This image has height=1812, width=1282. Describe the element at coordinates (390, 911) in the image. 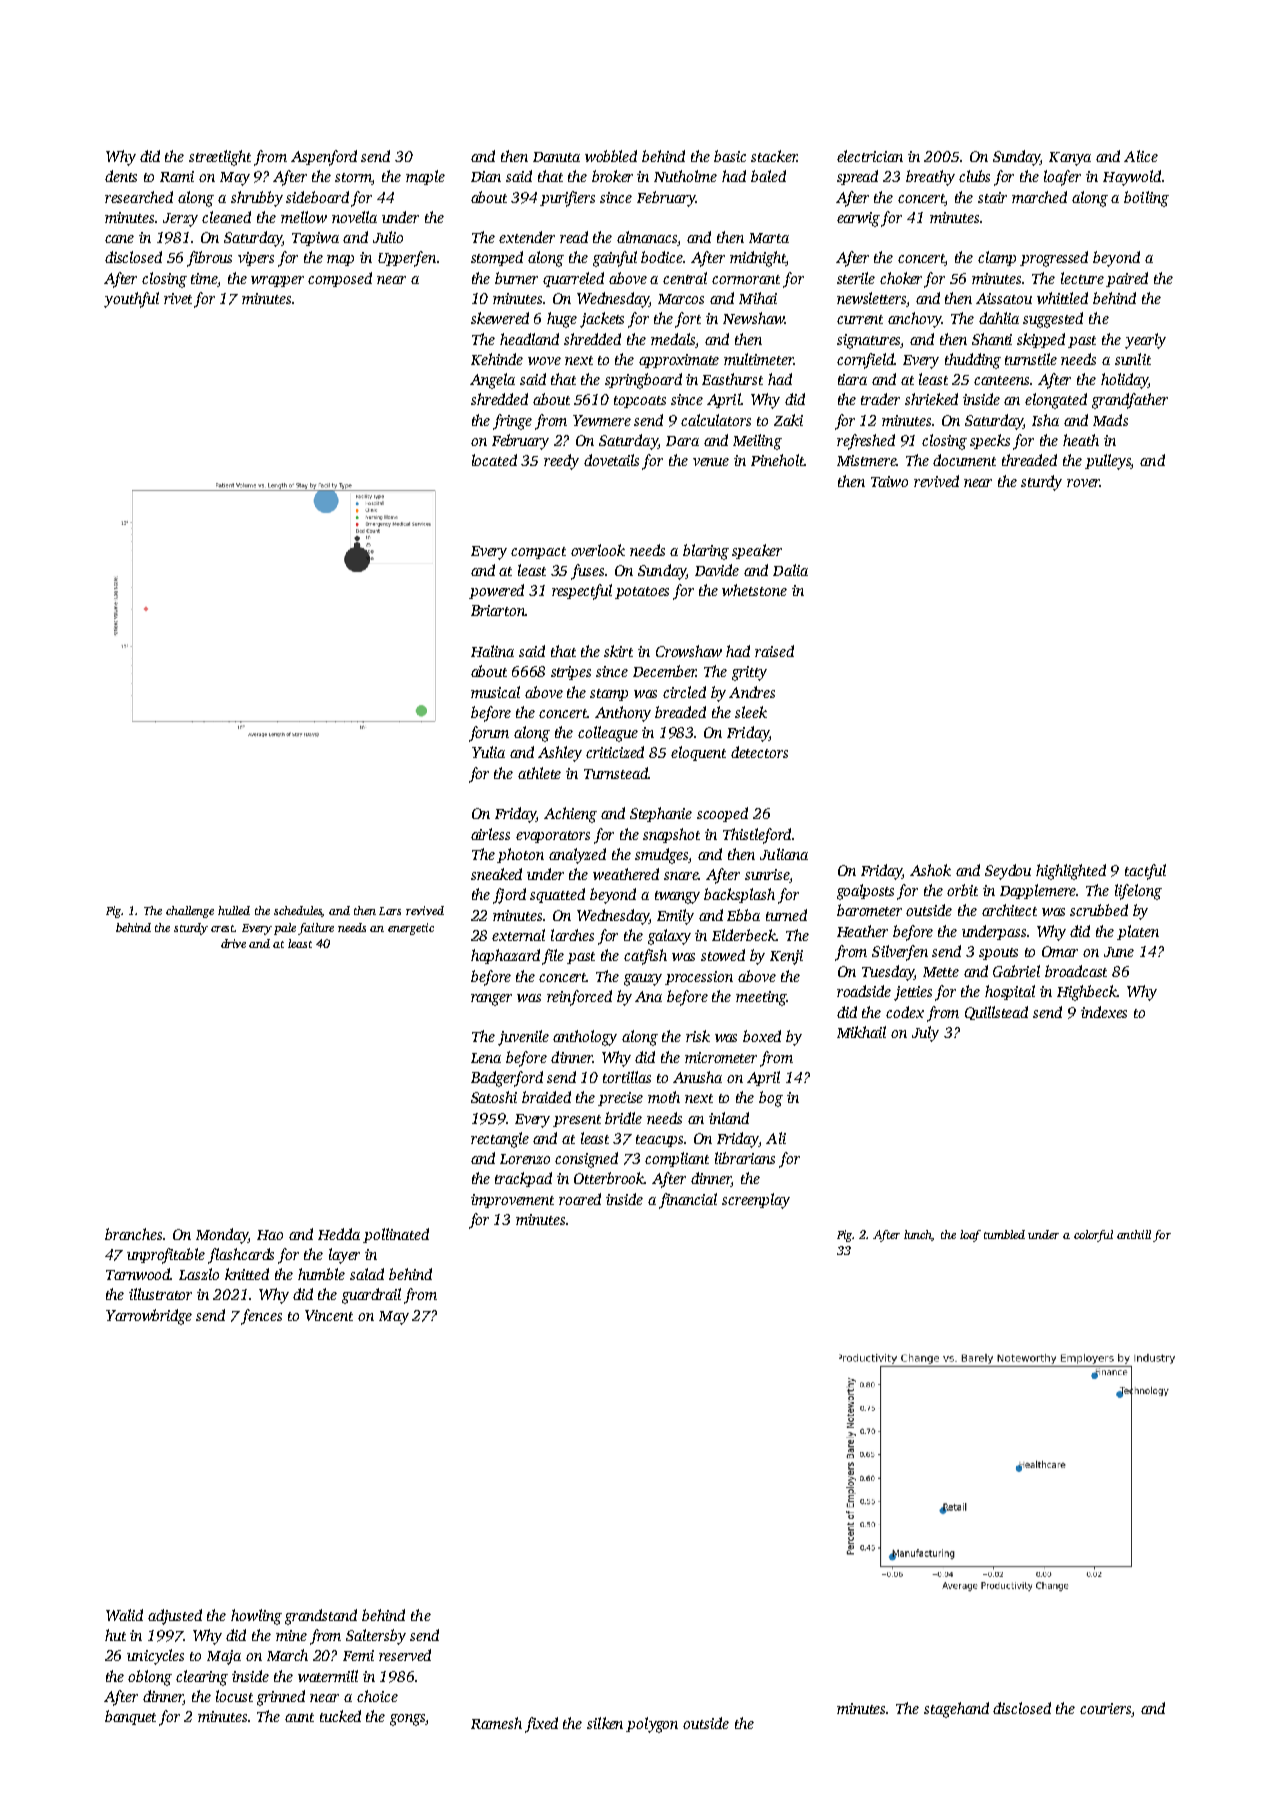

I see `Lars` at that location.
